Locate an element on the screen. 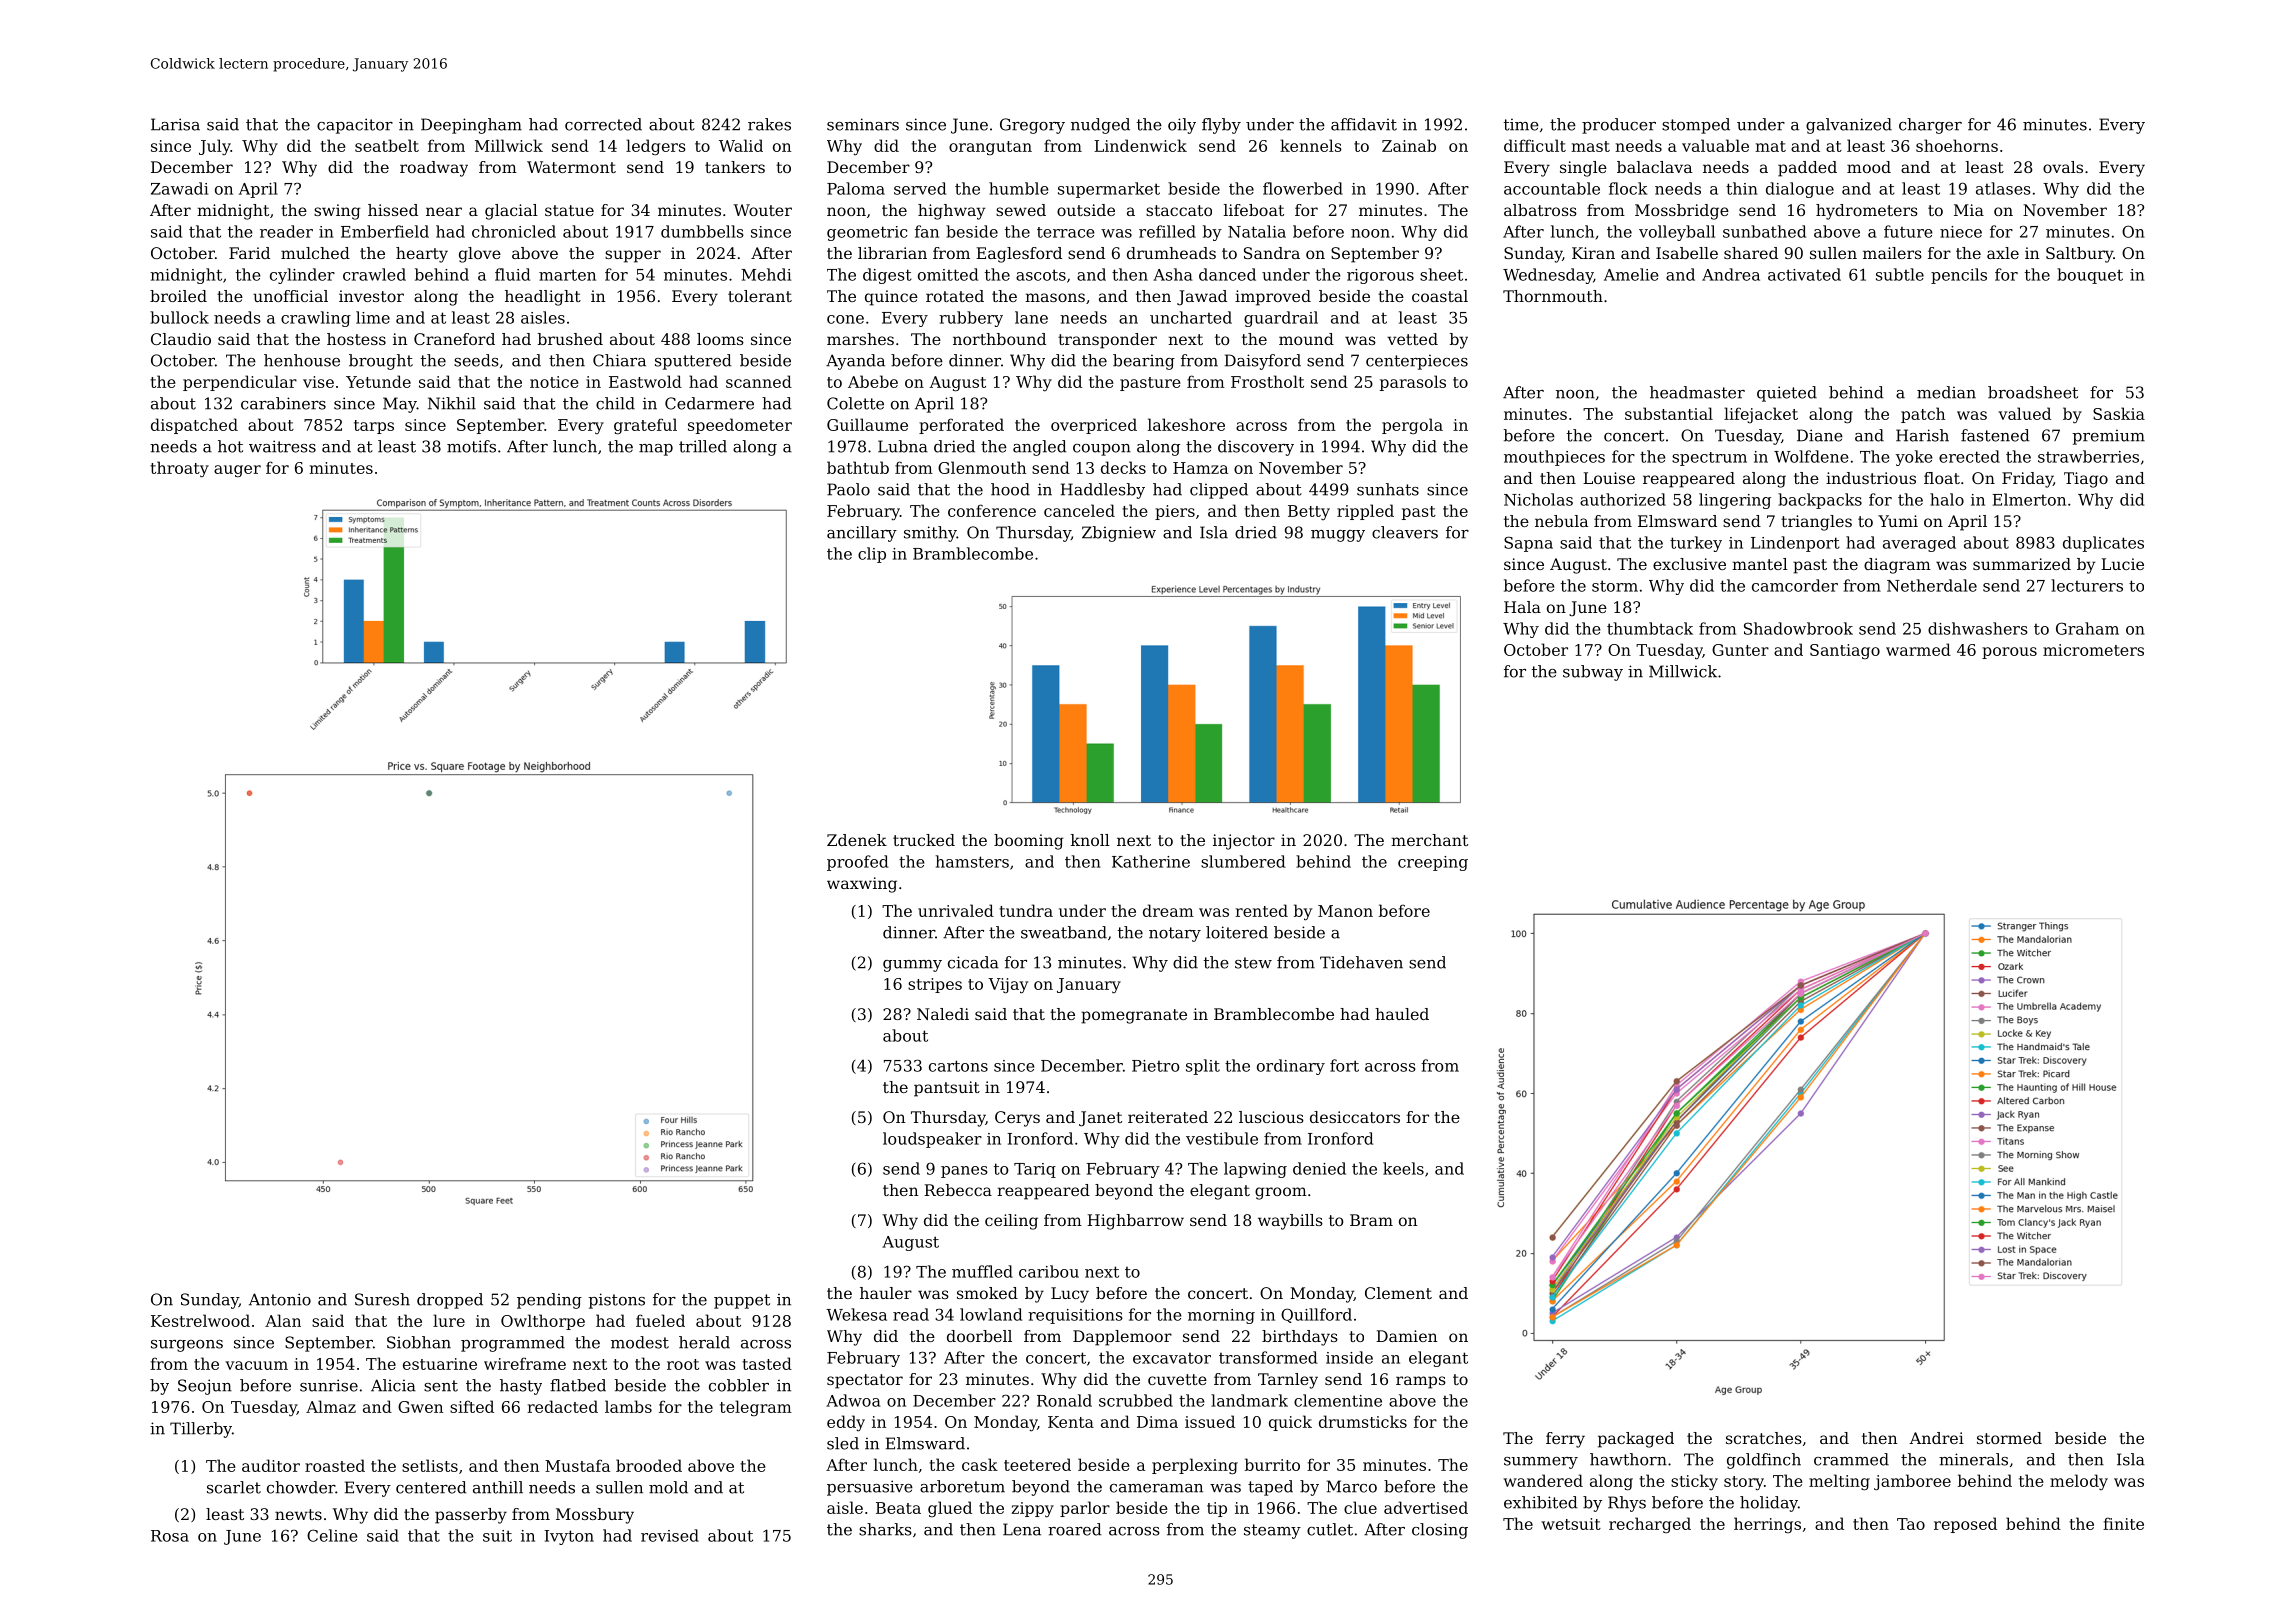 The image size is (2295, 1623). Antonio is located at coordinates (280, 1299).
